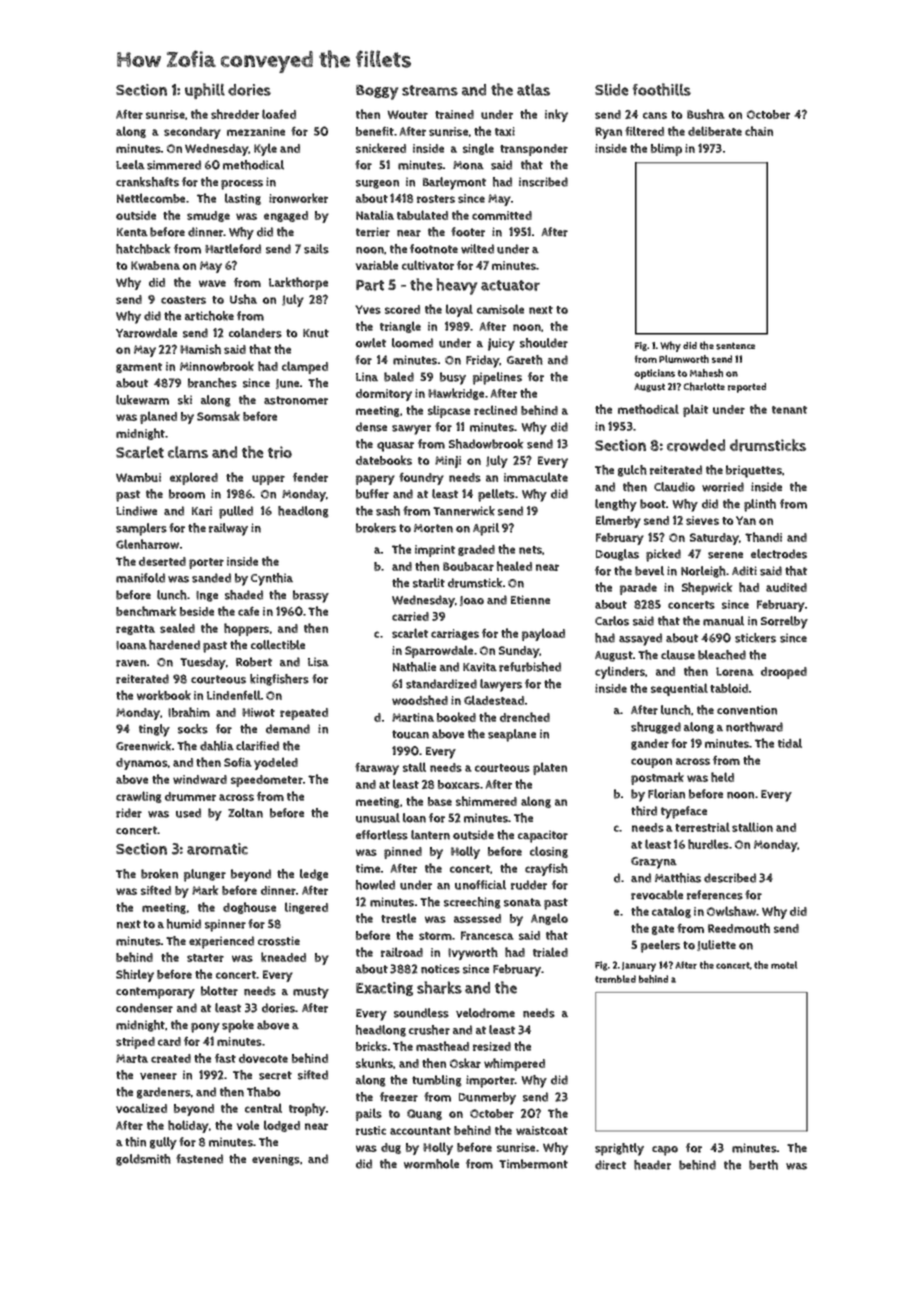  I want to click on Boggy, so click(377, 92).
